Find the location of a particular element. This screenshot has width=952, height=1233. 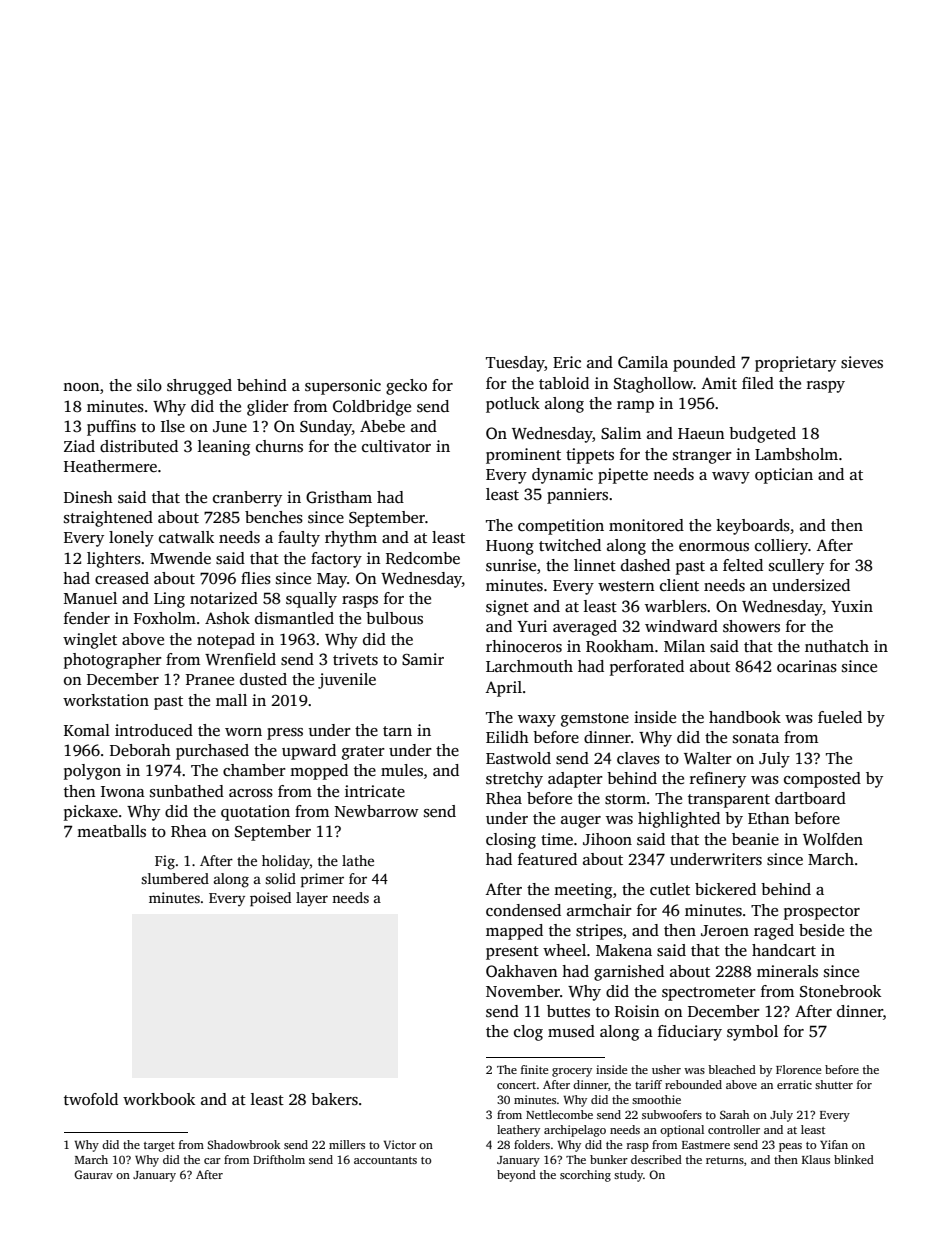

signet is located at coordinates (507, 608).
